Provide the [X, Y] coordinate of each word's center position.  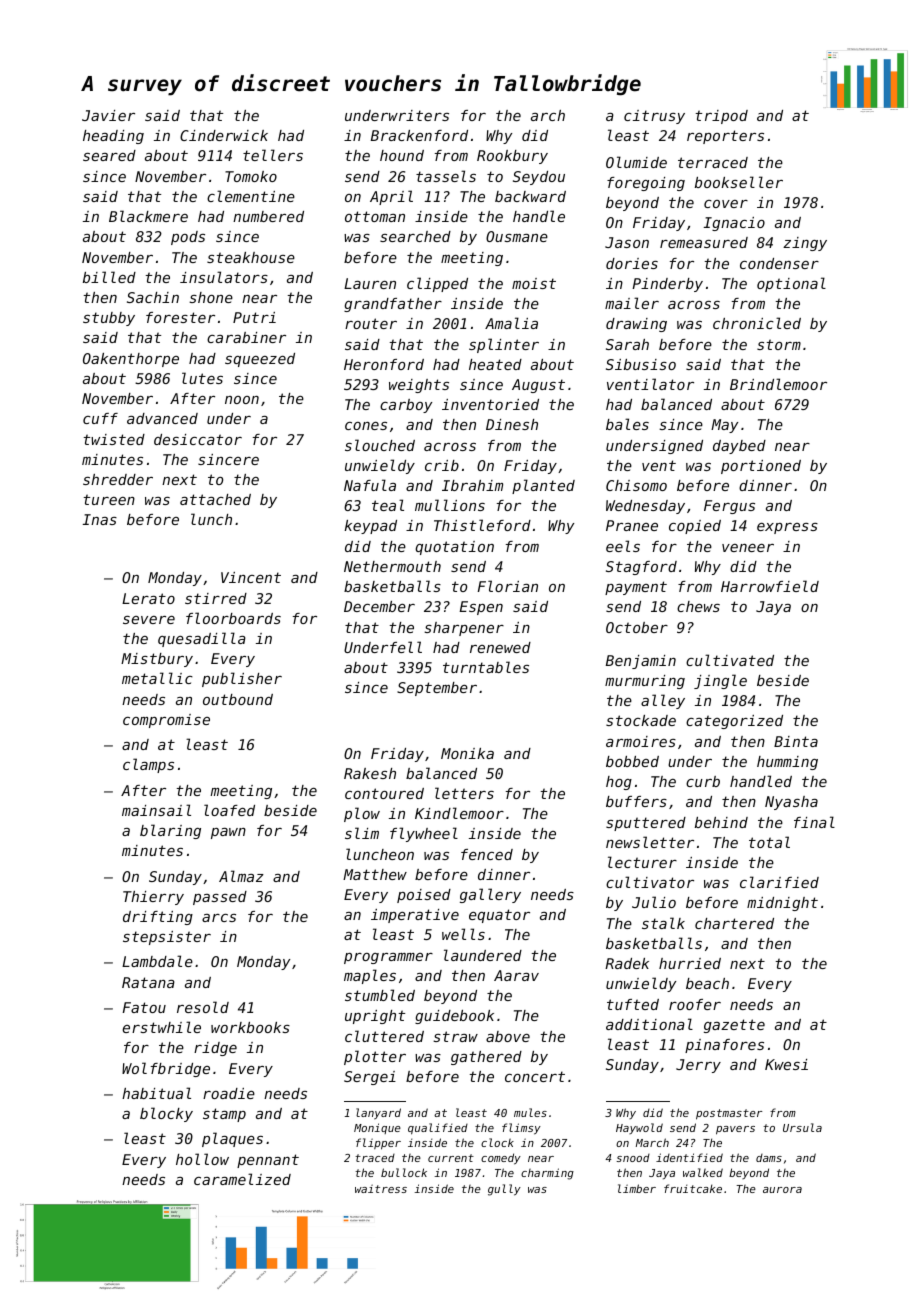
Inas [100, 519]
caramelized [242, 1179]
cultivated [730, 660]
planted [543, 486]
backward [530, 196]
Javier [108, 115]
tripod [722, 117]
